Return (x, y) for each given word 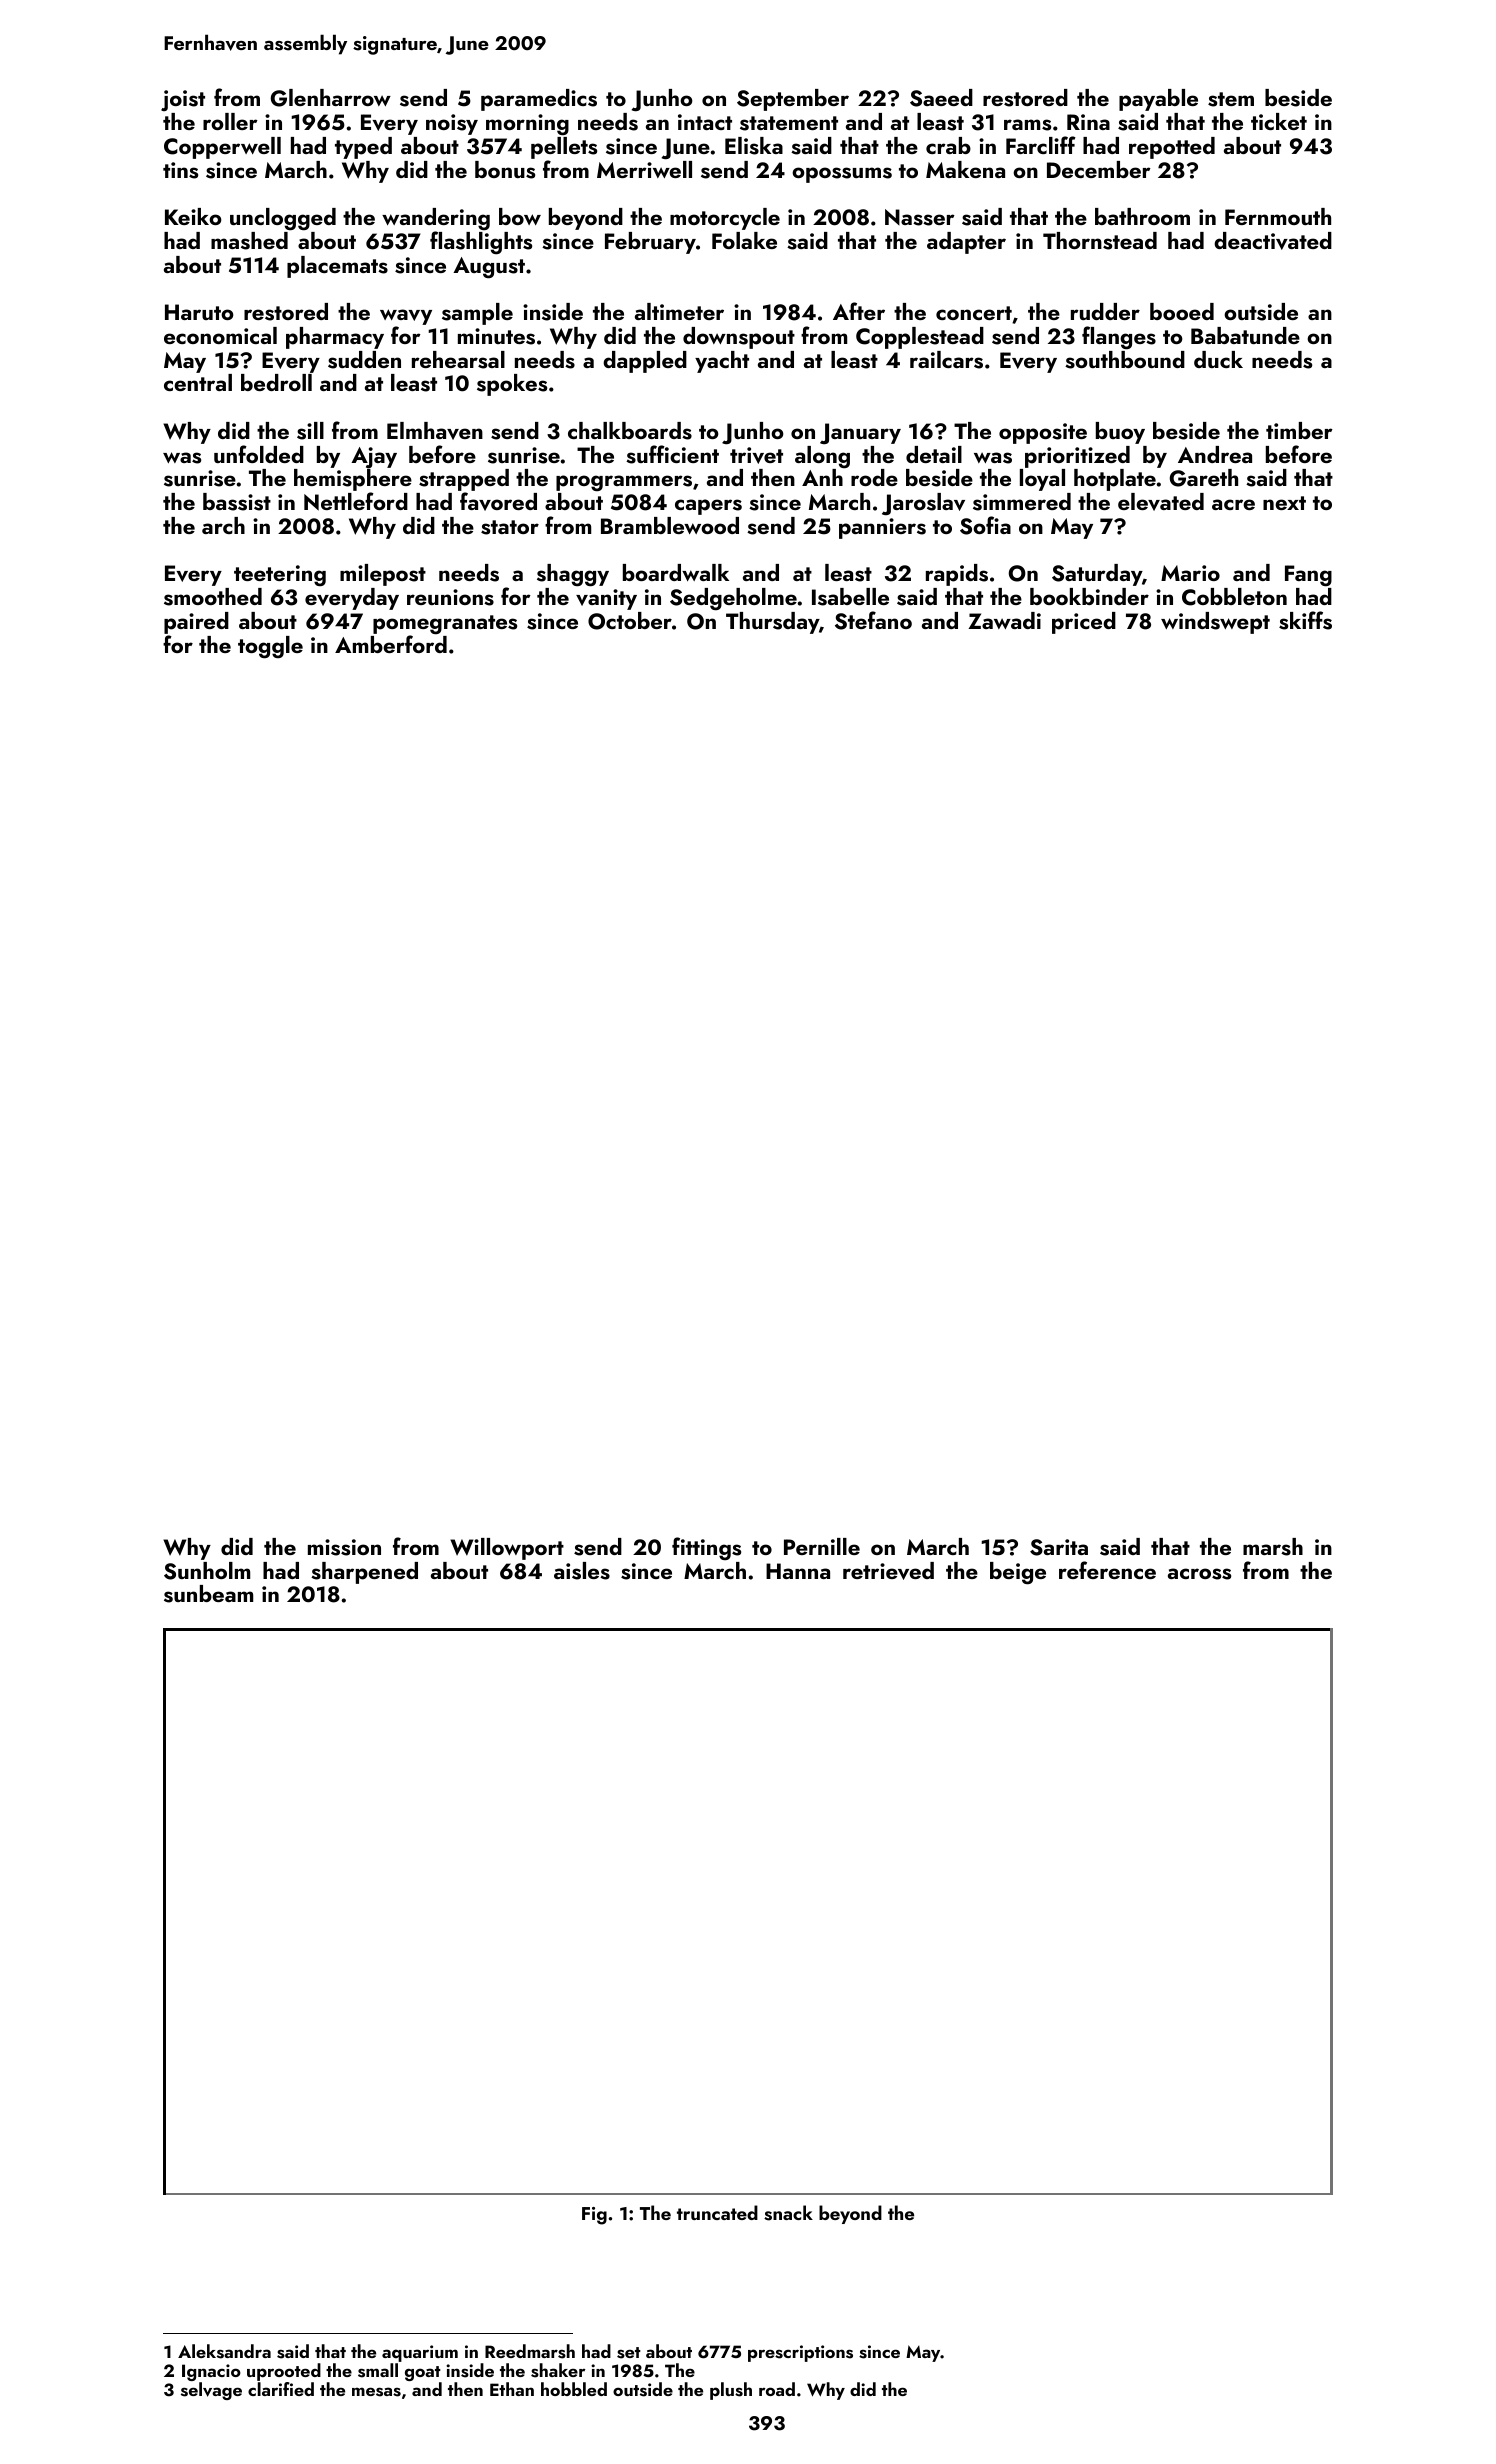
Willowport (507, 1549)
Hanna (798, 1571)
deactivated (1273, 241)
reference (1107, 1570)
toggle (270, 647)
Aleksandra (224, 2351)
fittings (706, 1548)
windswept (1215, 623)
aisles (582, 1571)
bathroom (1142, 216)
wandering (436, 219)
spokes (512, 385)
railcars (946, 360)
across (1199, 1574)
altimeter (679, 311)
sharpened (364, 1573)
